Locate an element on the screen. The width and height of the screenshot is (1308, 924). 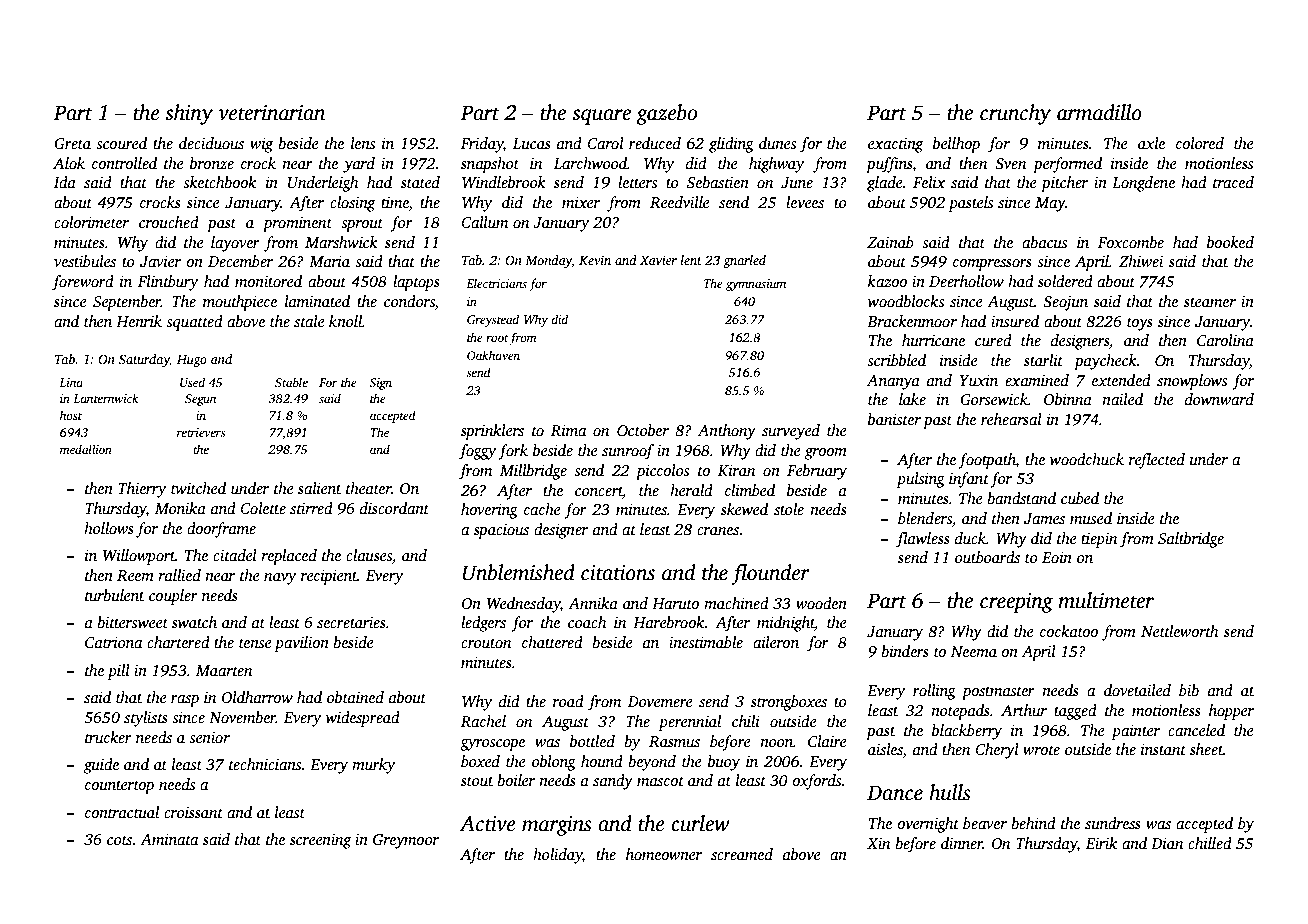
host is located at coordinates (71, 415).
